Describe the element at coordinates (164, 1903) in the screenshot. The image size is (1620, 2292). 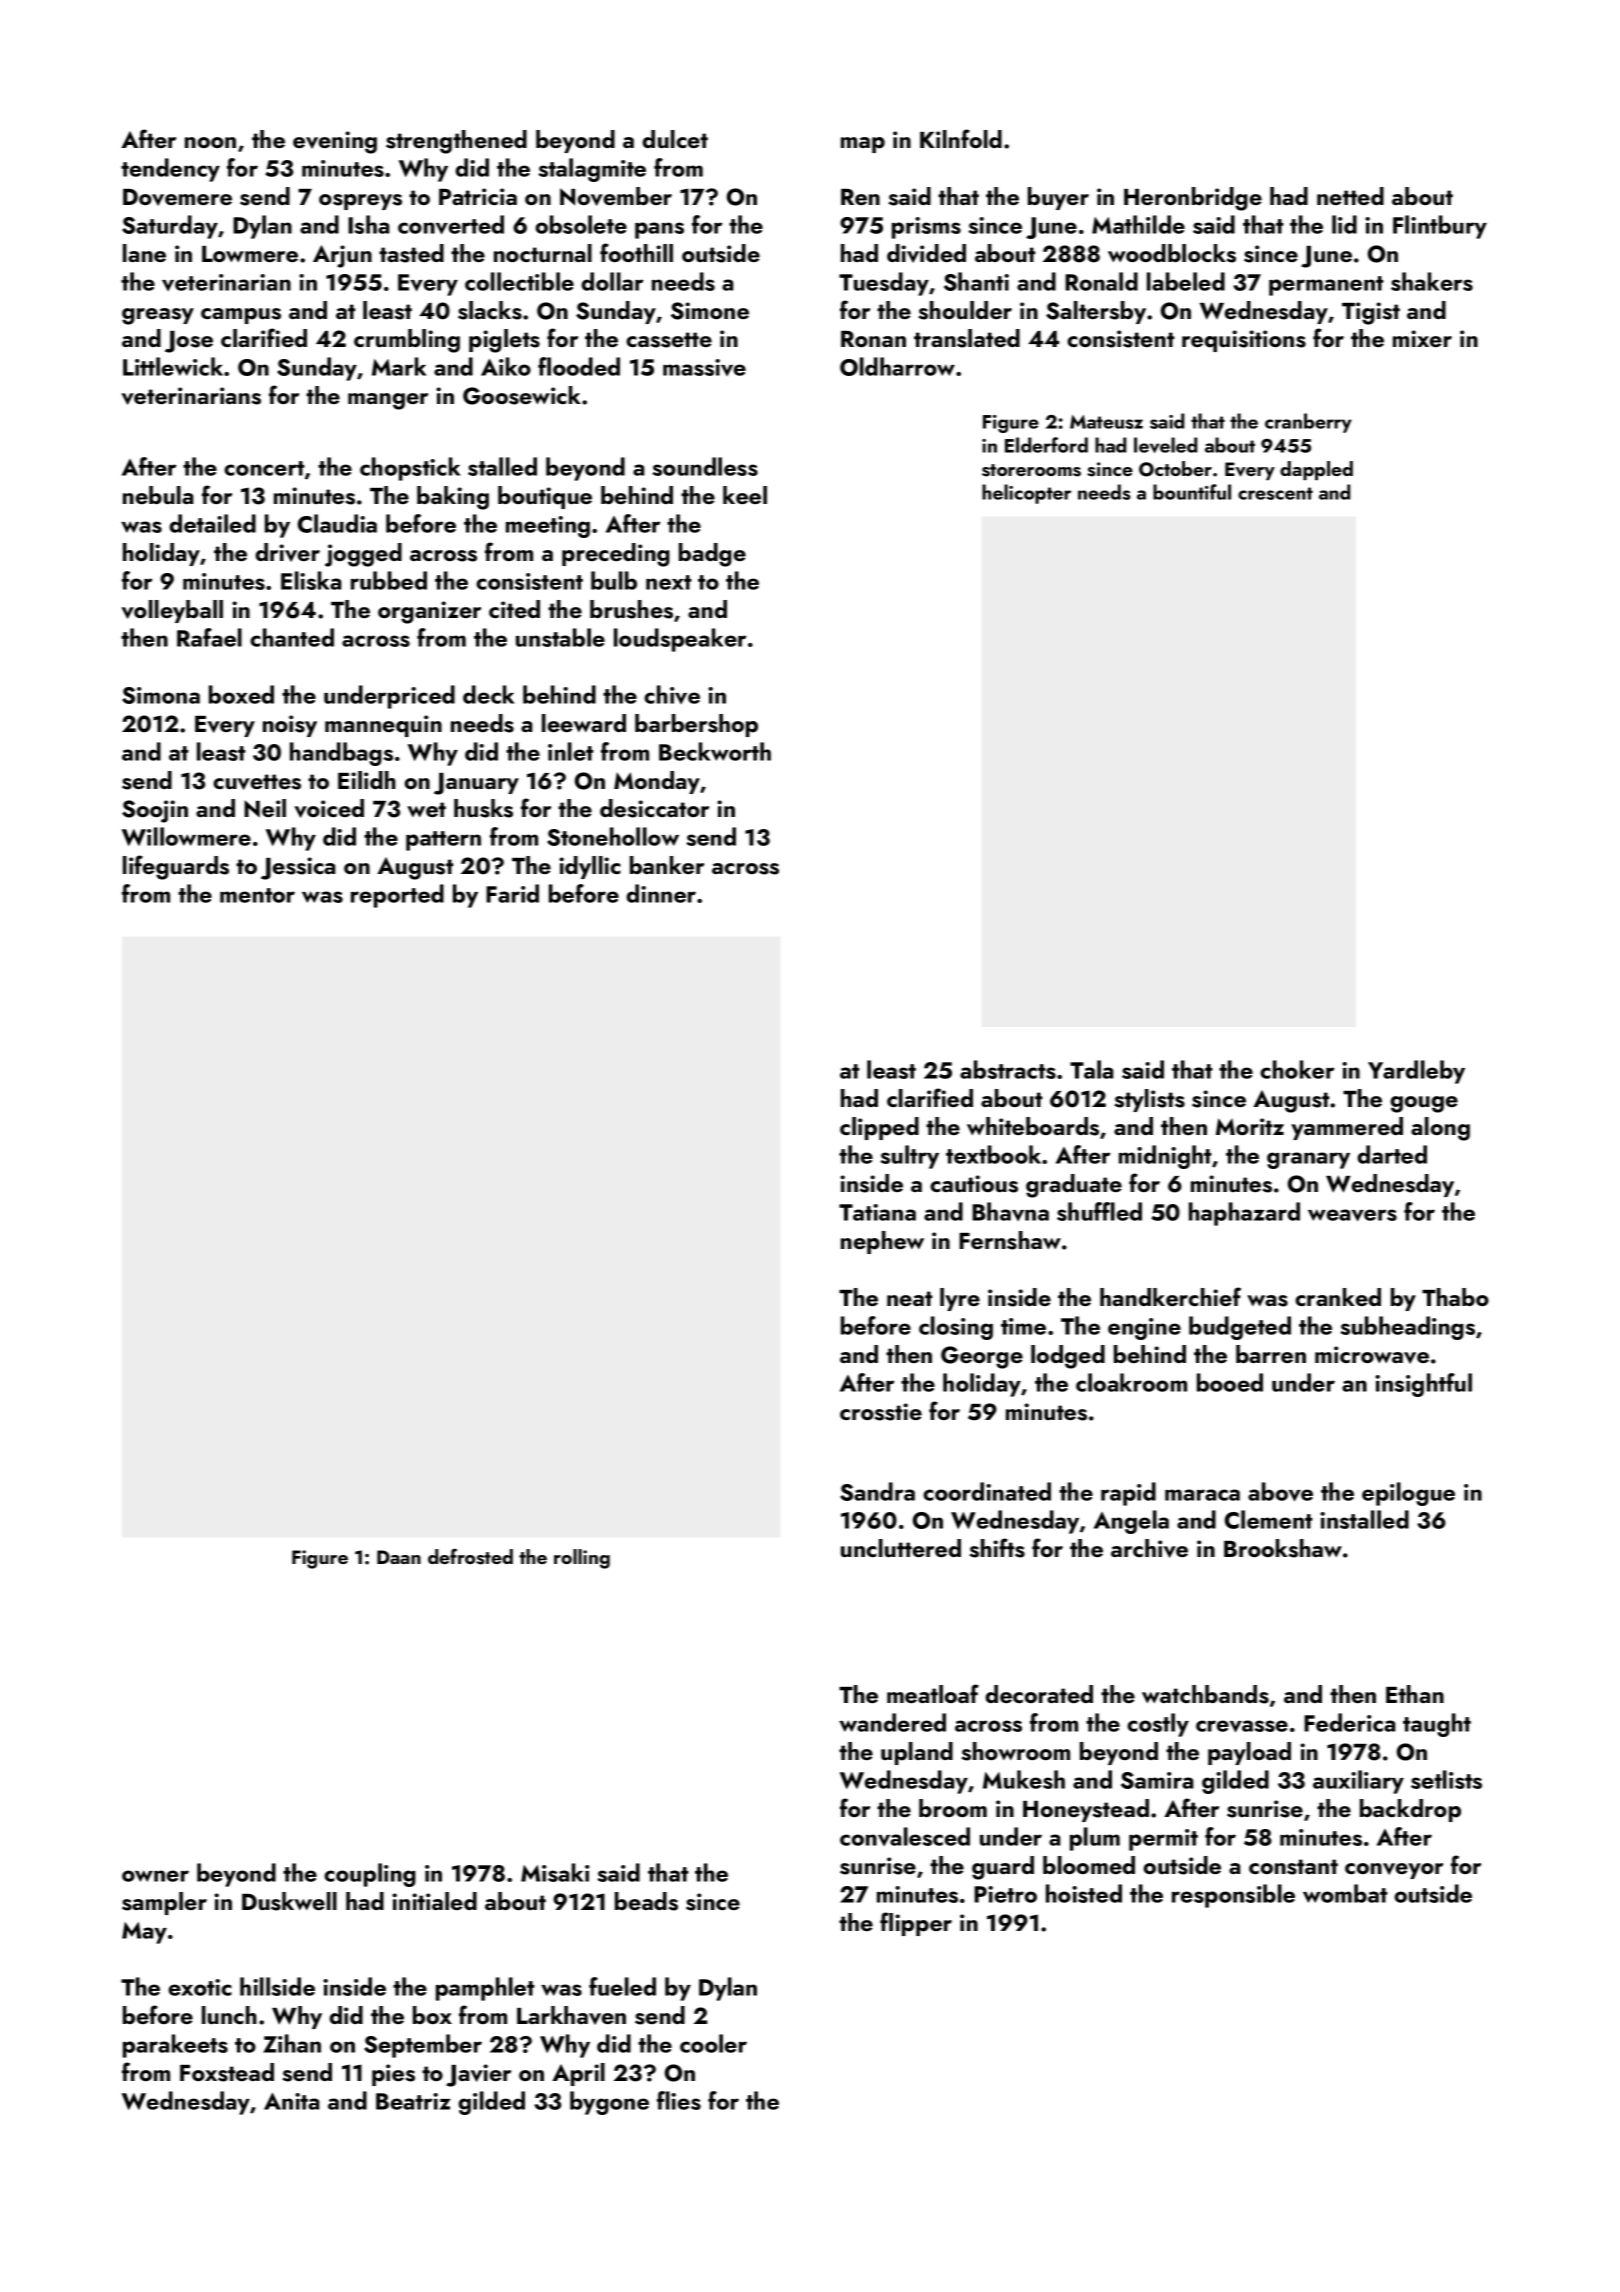
I see `sampler` at that location.
